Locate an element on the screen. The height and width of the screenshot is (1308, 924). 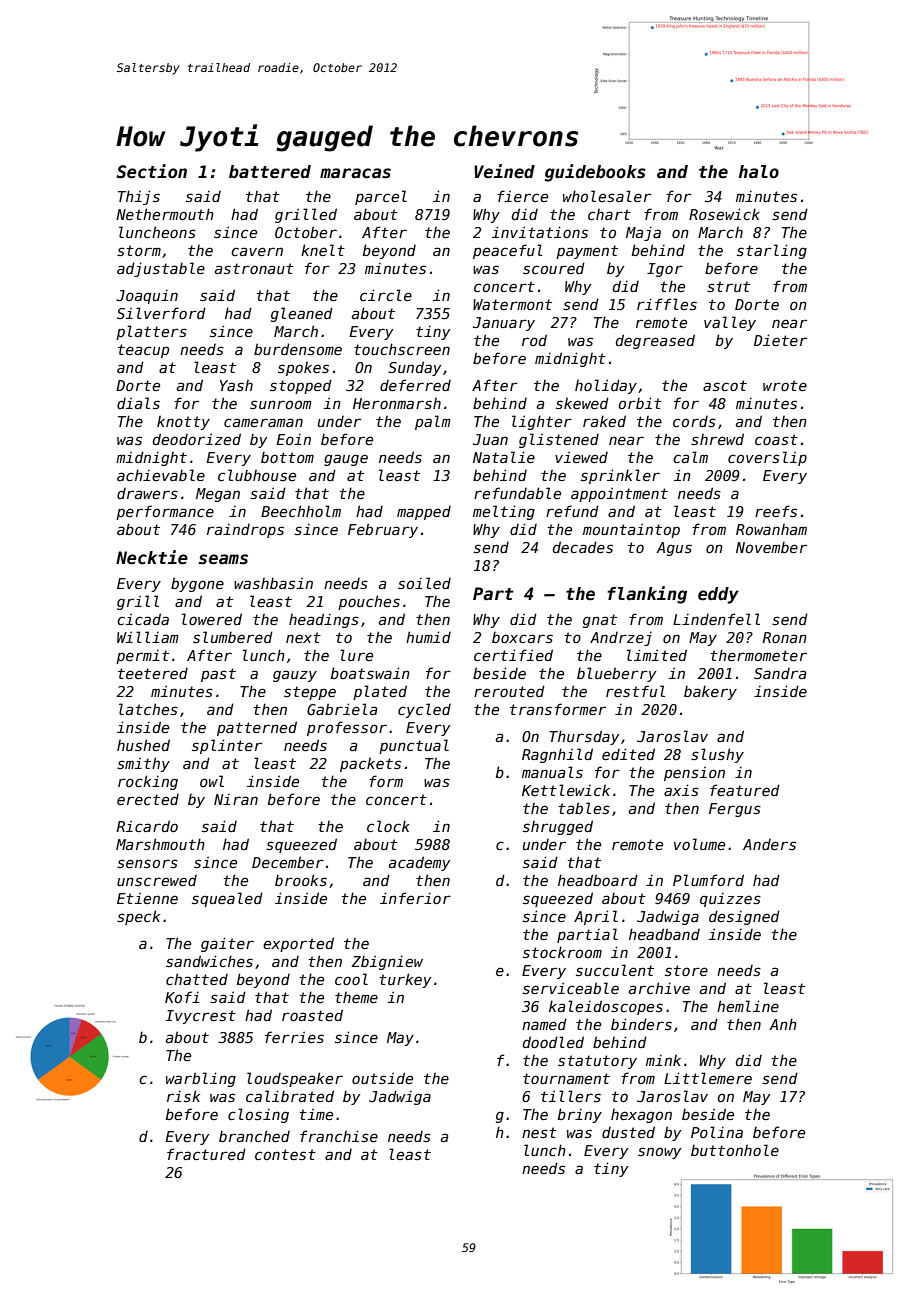
rerouted is located at coordinates (509, 691).
